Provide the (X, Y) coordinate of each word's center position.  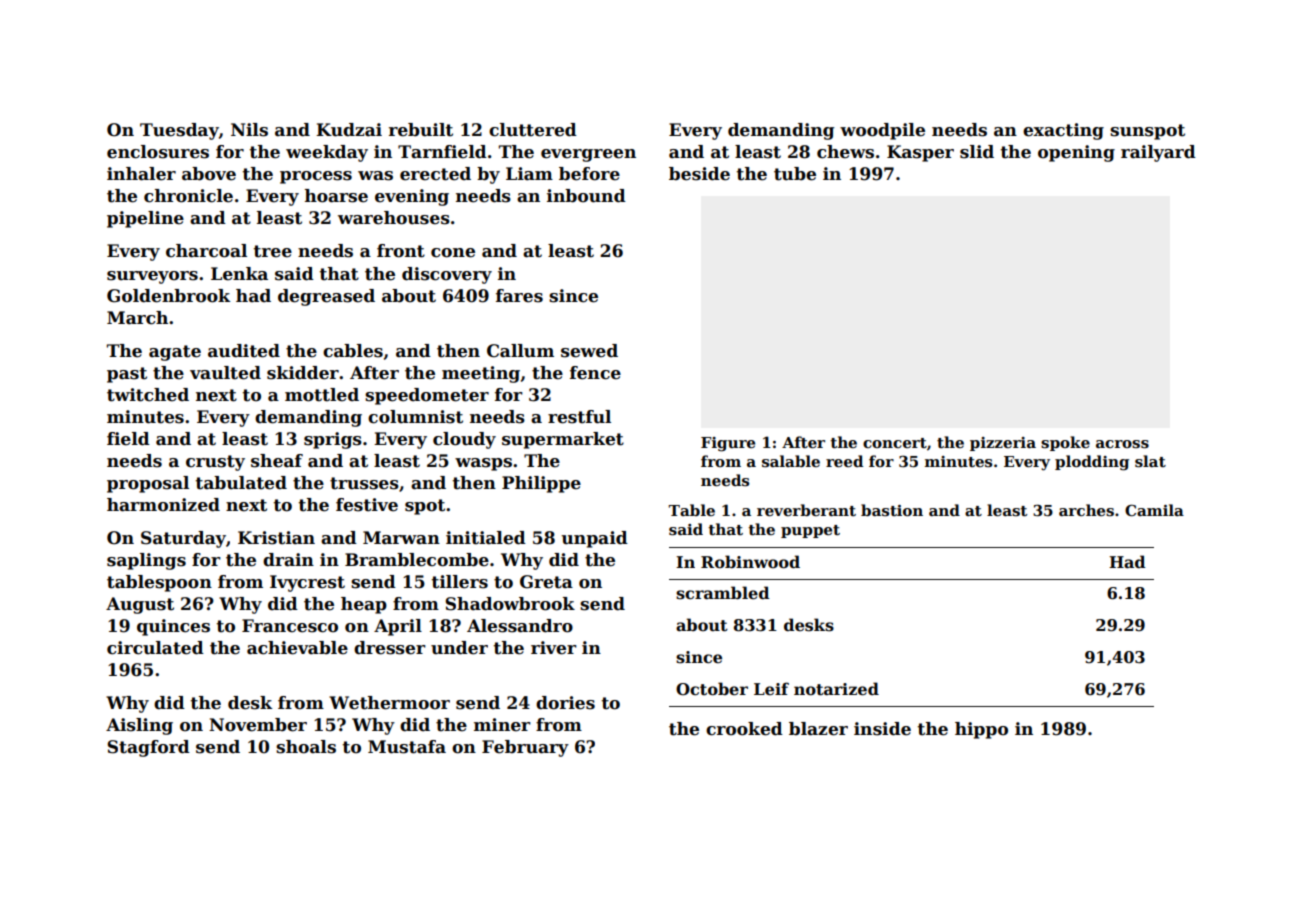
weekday (327, 153)
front (401, 251)
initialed (486, 538)
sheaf (277, 461)
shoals (306, 747)
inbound (586, 196)
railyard (1158, 153)
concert (895, 443)
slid (977, 152)
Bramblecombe (417, 560)
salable (791, 461)
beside (699, 174)
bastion (892, 510)
